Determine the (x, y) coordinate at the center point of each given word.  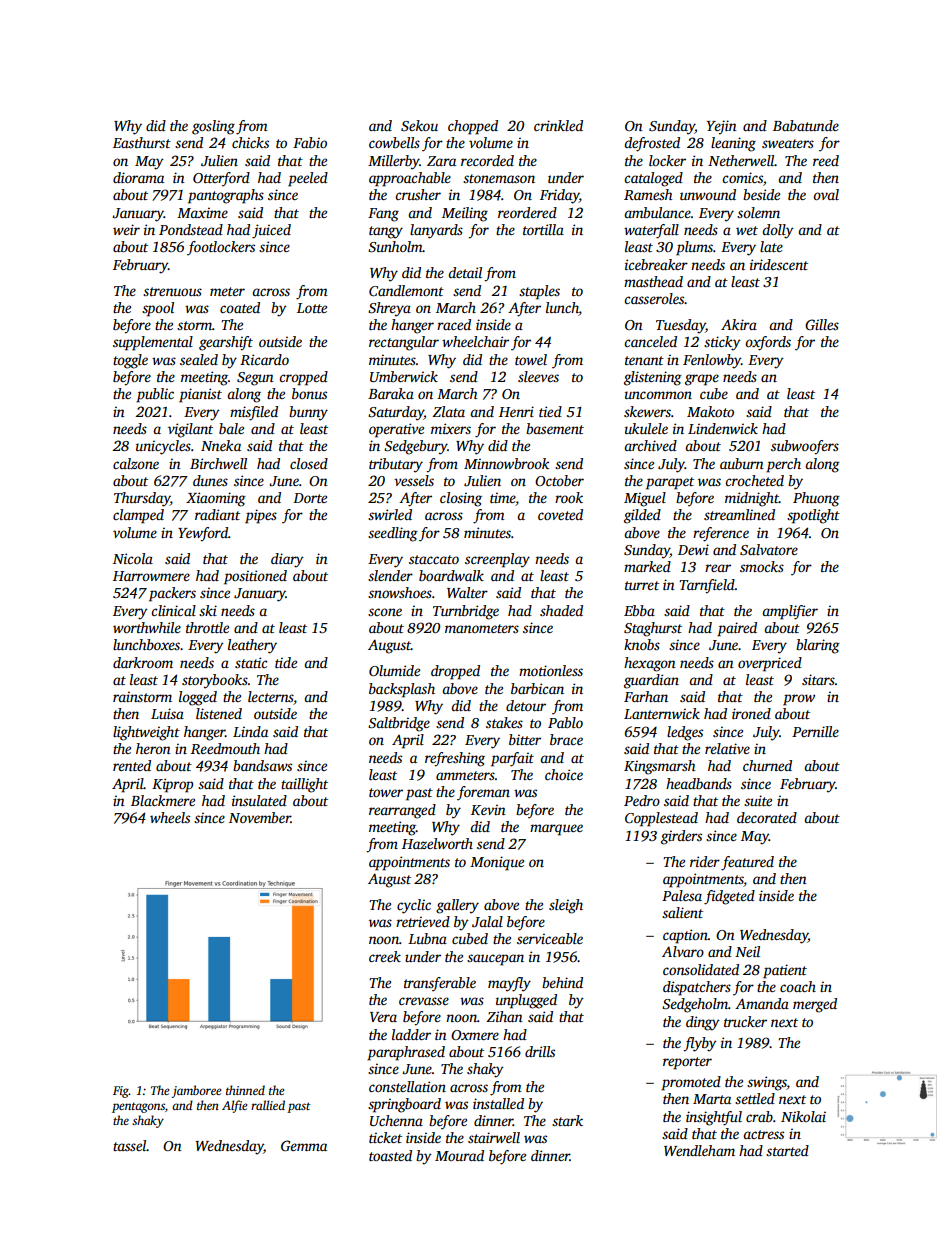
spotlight (813, 516)
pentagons (138, 1107)
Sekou (419, 125)
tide (286, 662)
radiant (217, 514)
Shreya (389, 309)
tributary (396, 465)
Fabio (310, 142)
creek (385, 956)
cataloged (653, 179)
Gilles (822, 324)
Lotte (312, 308)
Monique (497, 863)
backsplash (402, 690)
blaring (818, 646)
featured (747, 863)
